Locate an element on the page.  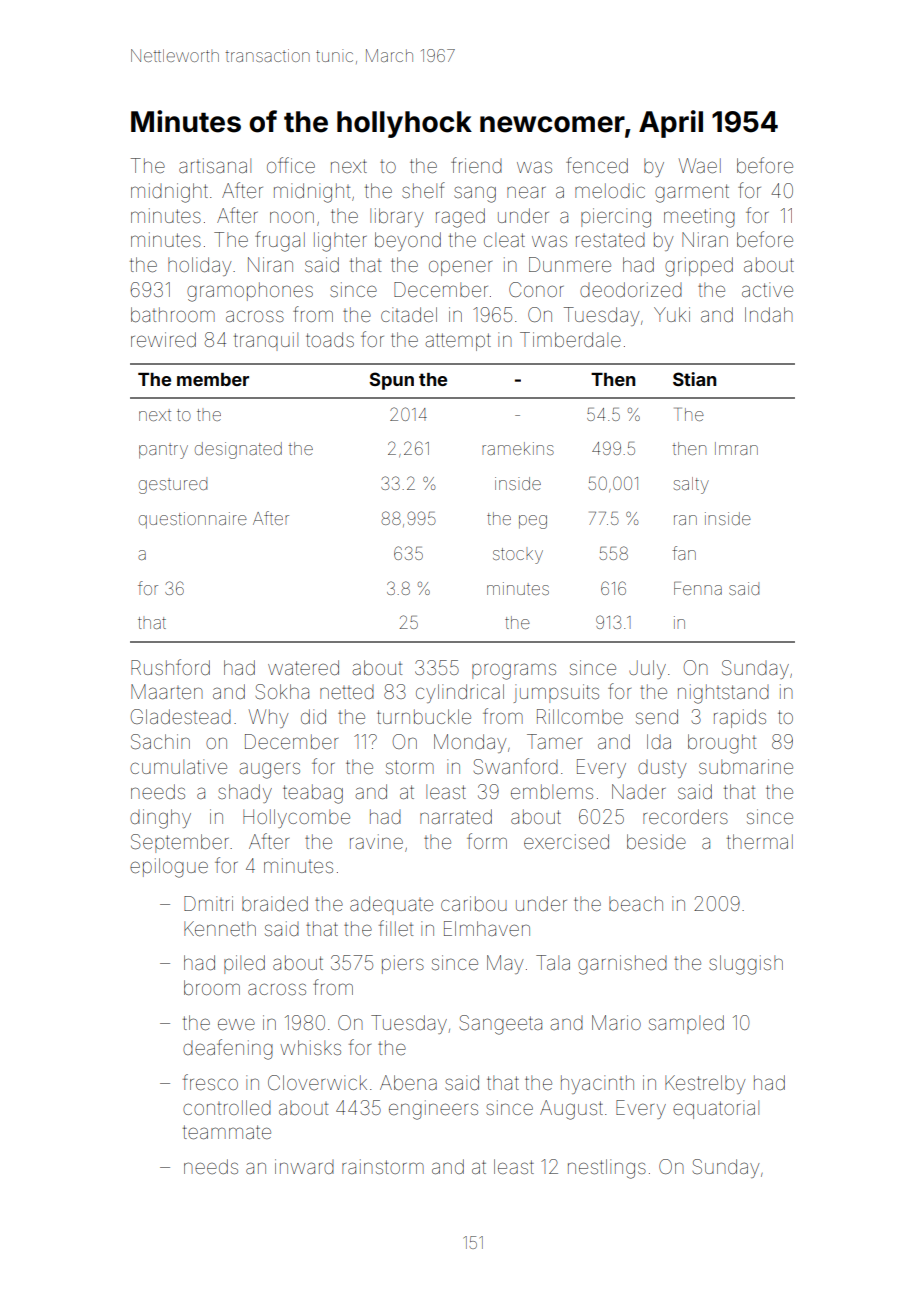
office is located at coordinates (291, 165).
